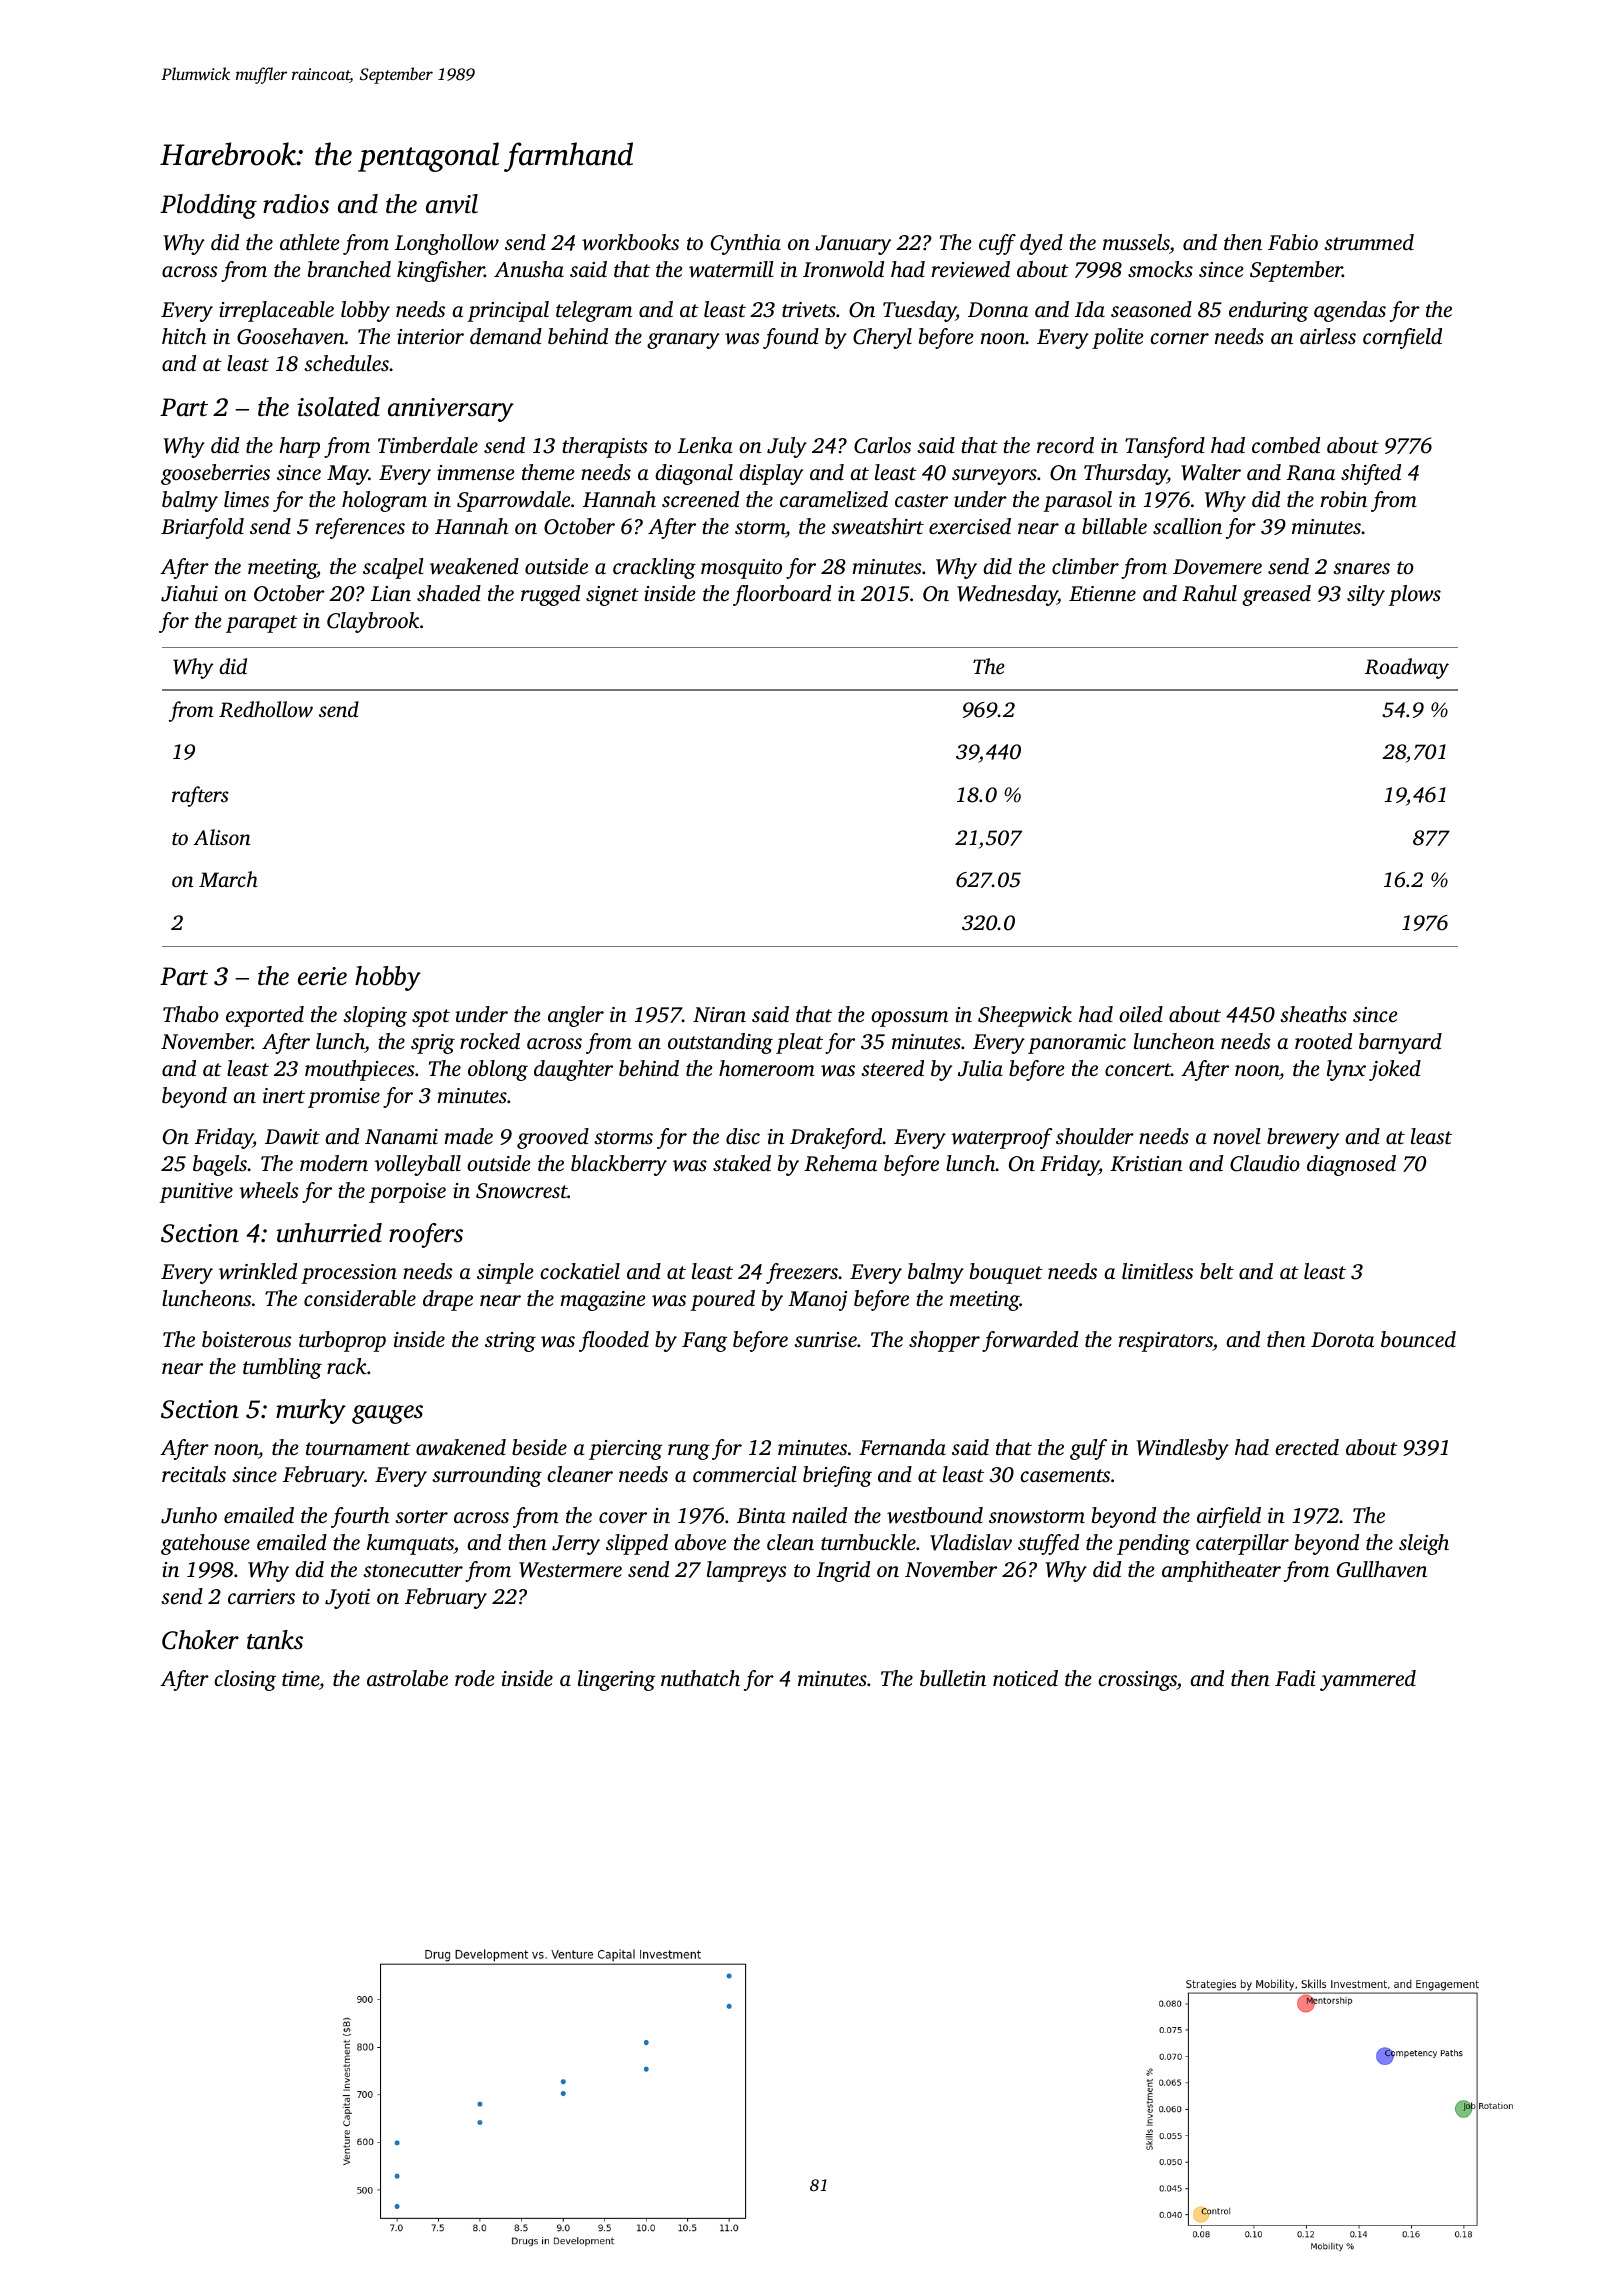 Image resolution: width=1620 pixels, height=2292 pixels. Describe the element at coordinates (258, 1271) in the screenshot. I see `wrinkled` at that location.
